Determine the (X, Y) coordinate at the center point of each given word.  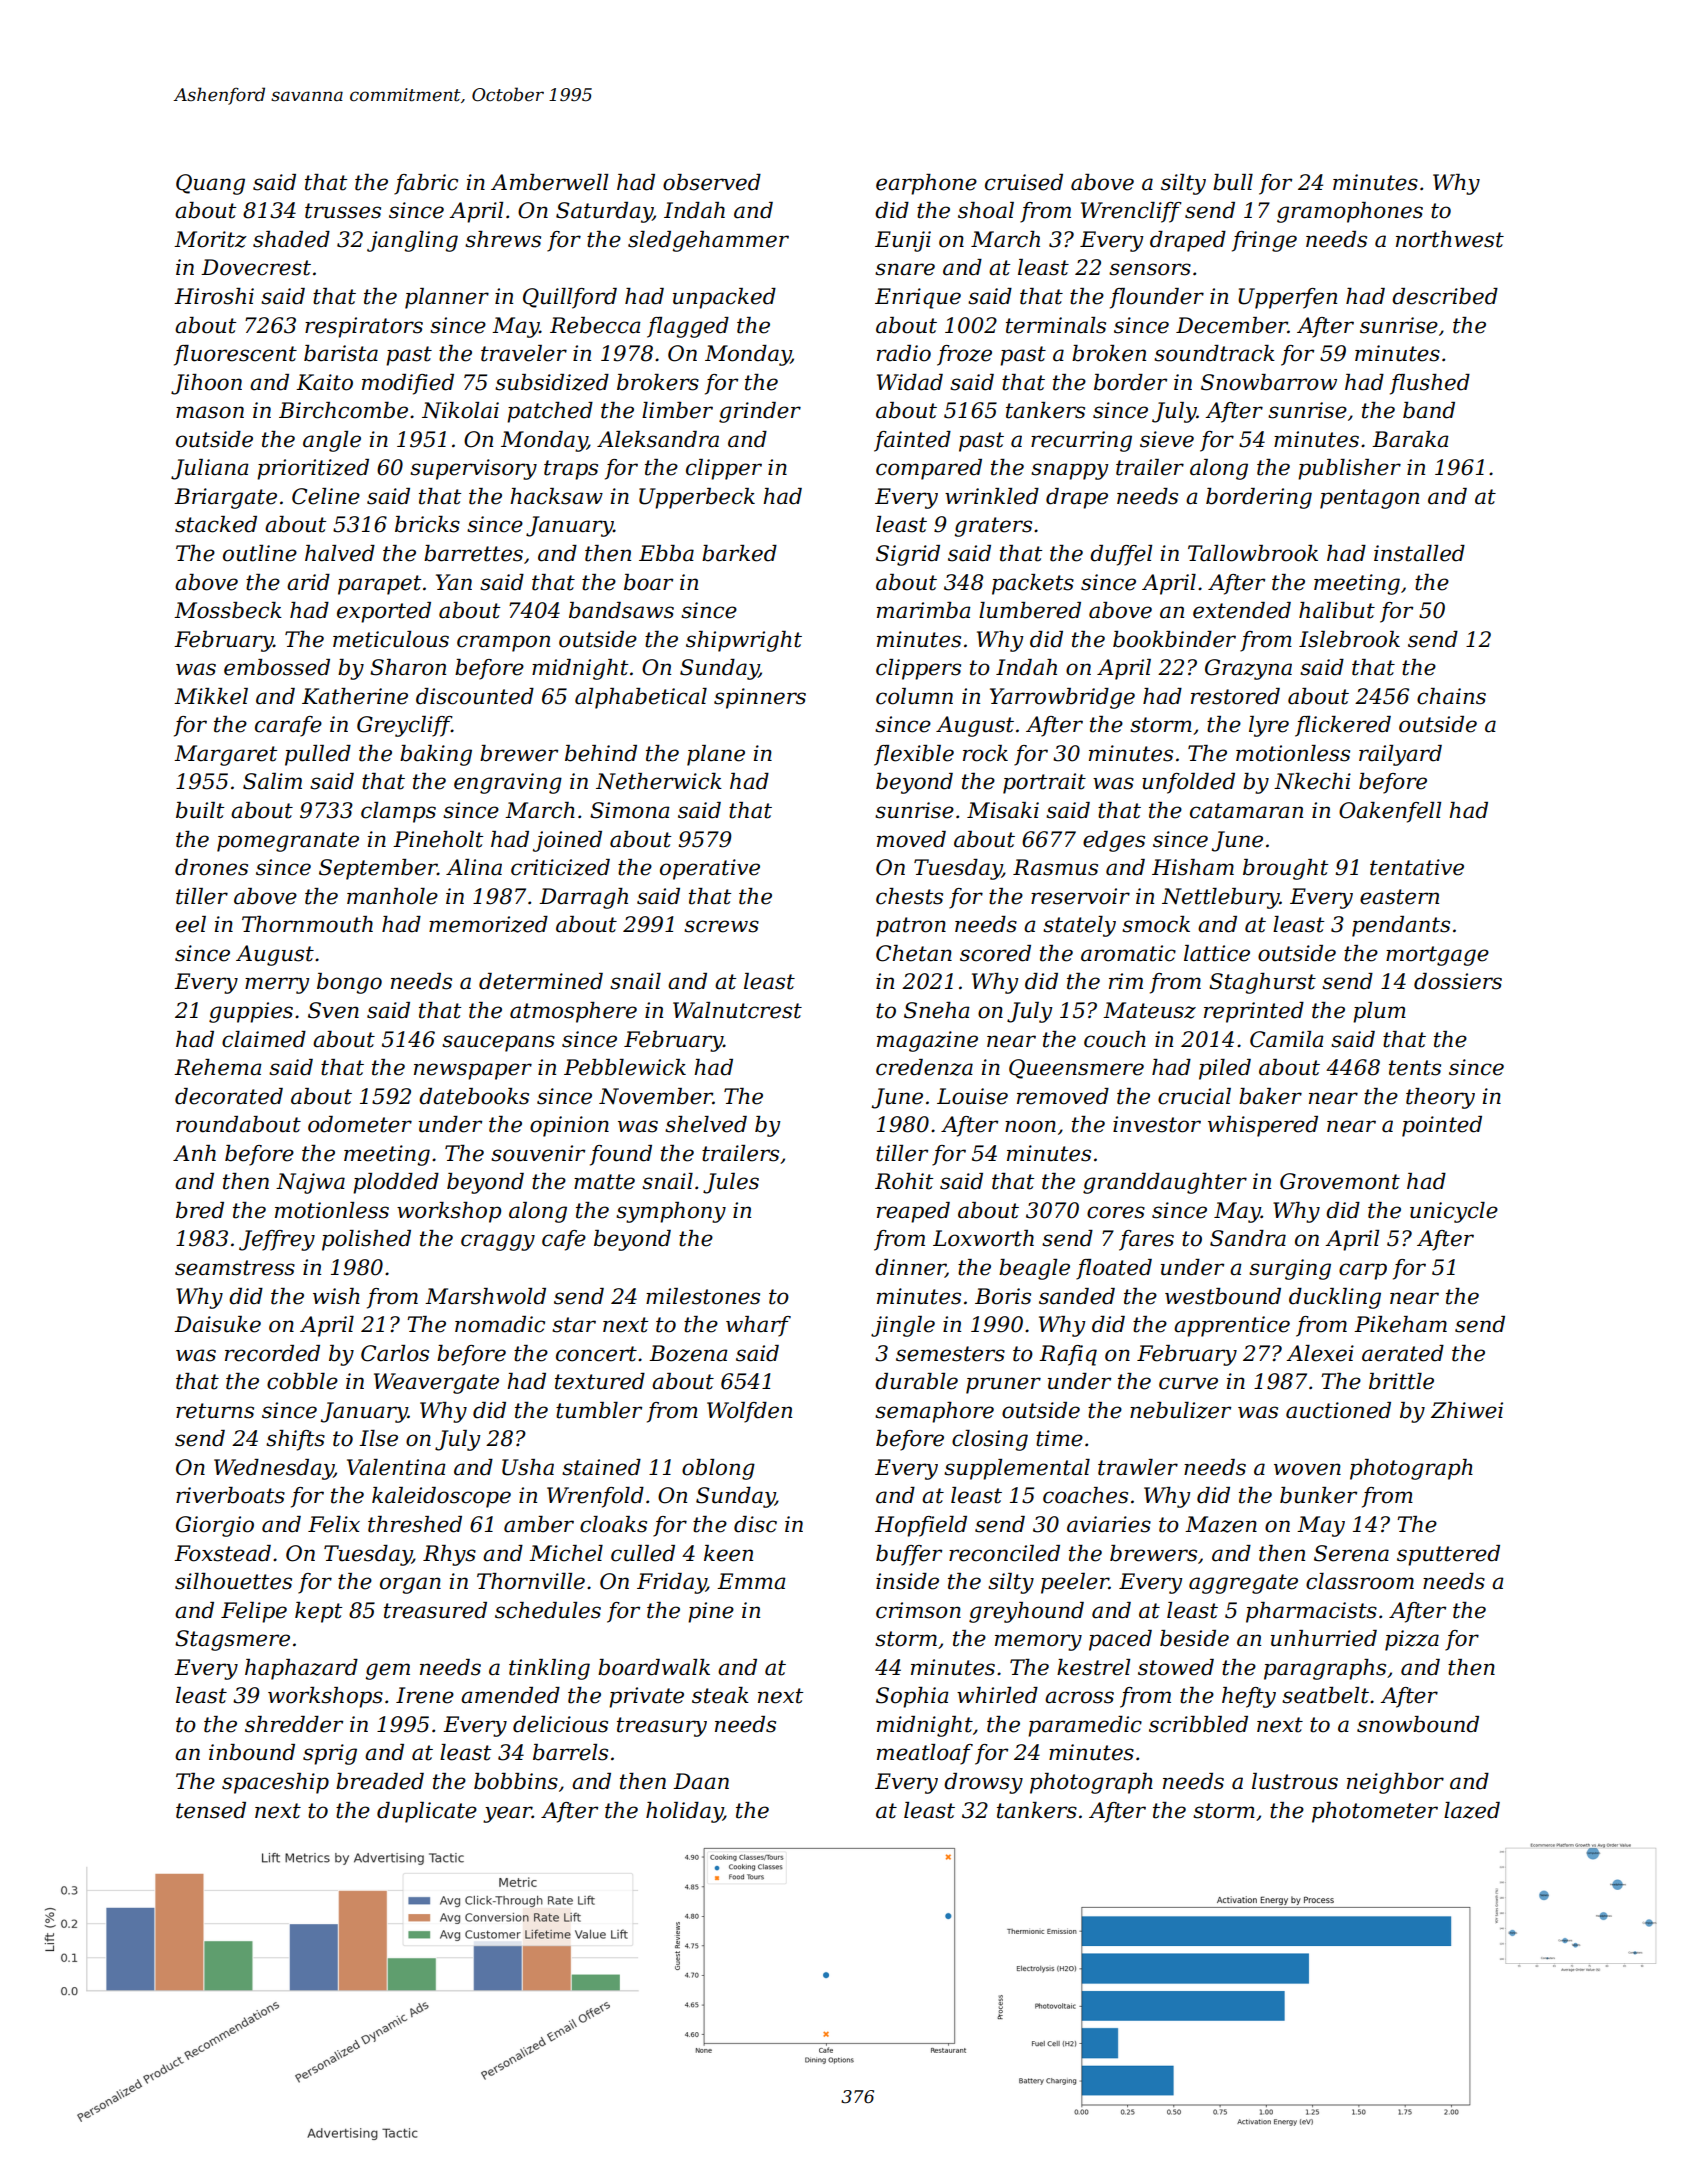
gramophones (1350, 212)
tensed (211, 1810)
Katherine (355, 696)
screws (721, 926)
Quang (210, 184)
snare (905, 269)
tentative (1417, 867)
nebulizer (1180, 1410)
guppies (251, 1012)
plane (716, 755)
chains (1451, 696)
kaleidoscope (441, 1497)
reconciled (1004, 1553)
